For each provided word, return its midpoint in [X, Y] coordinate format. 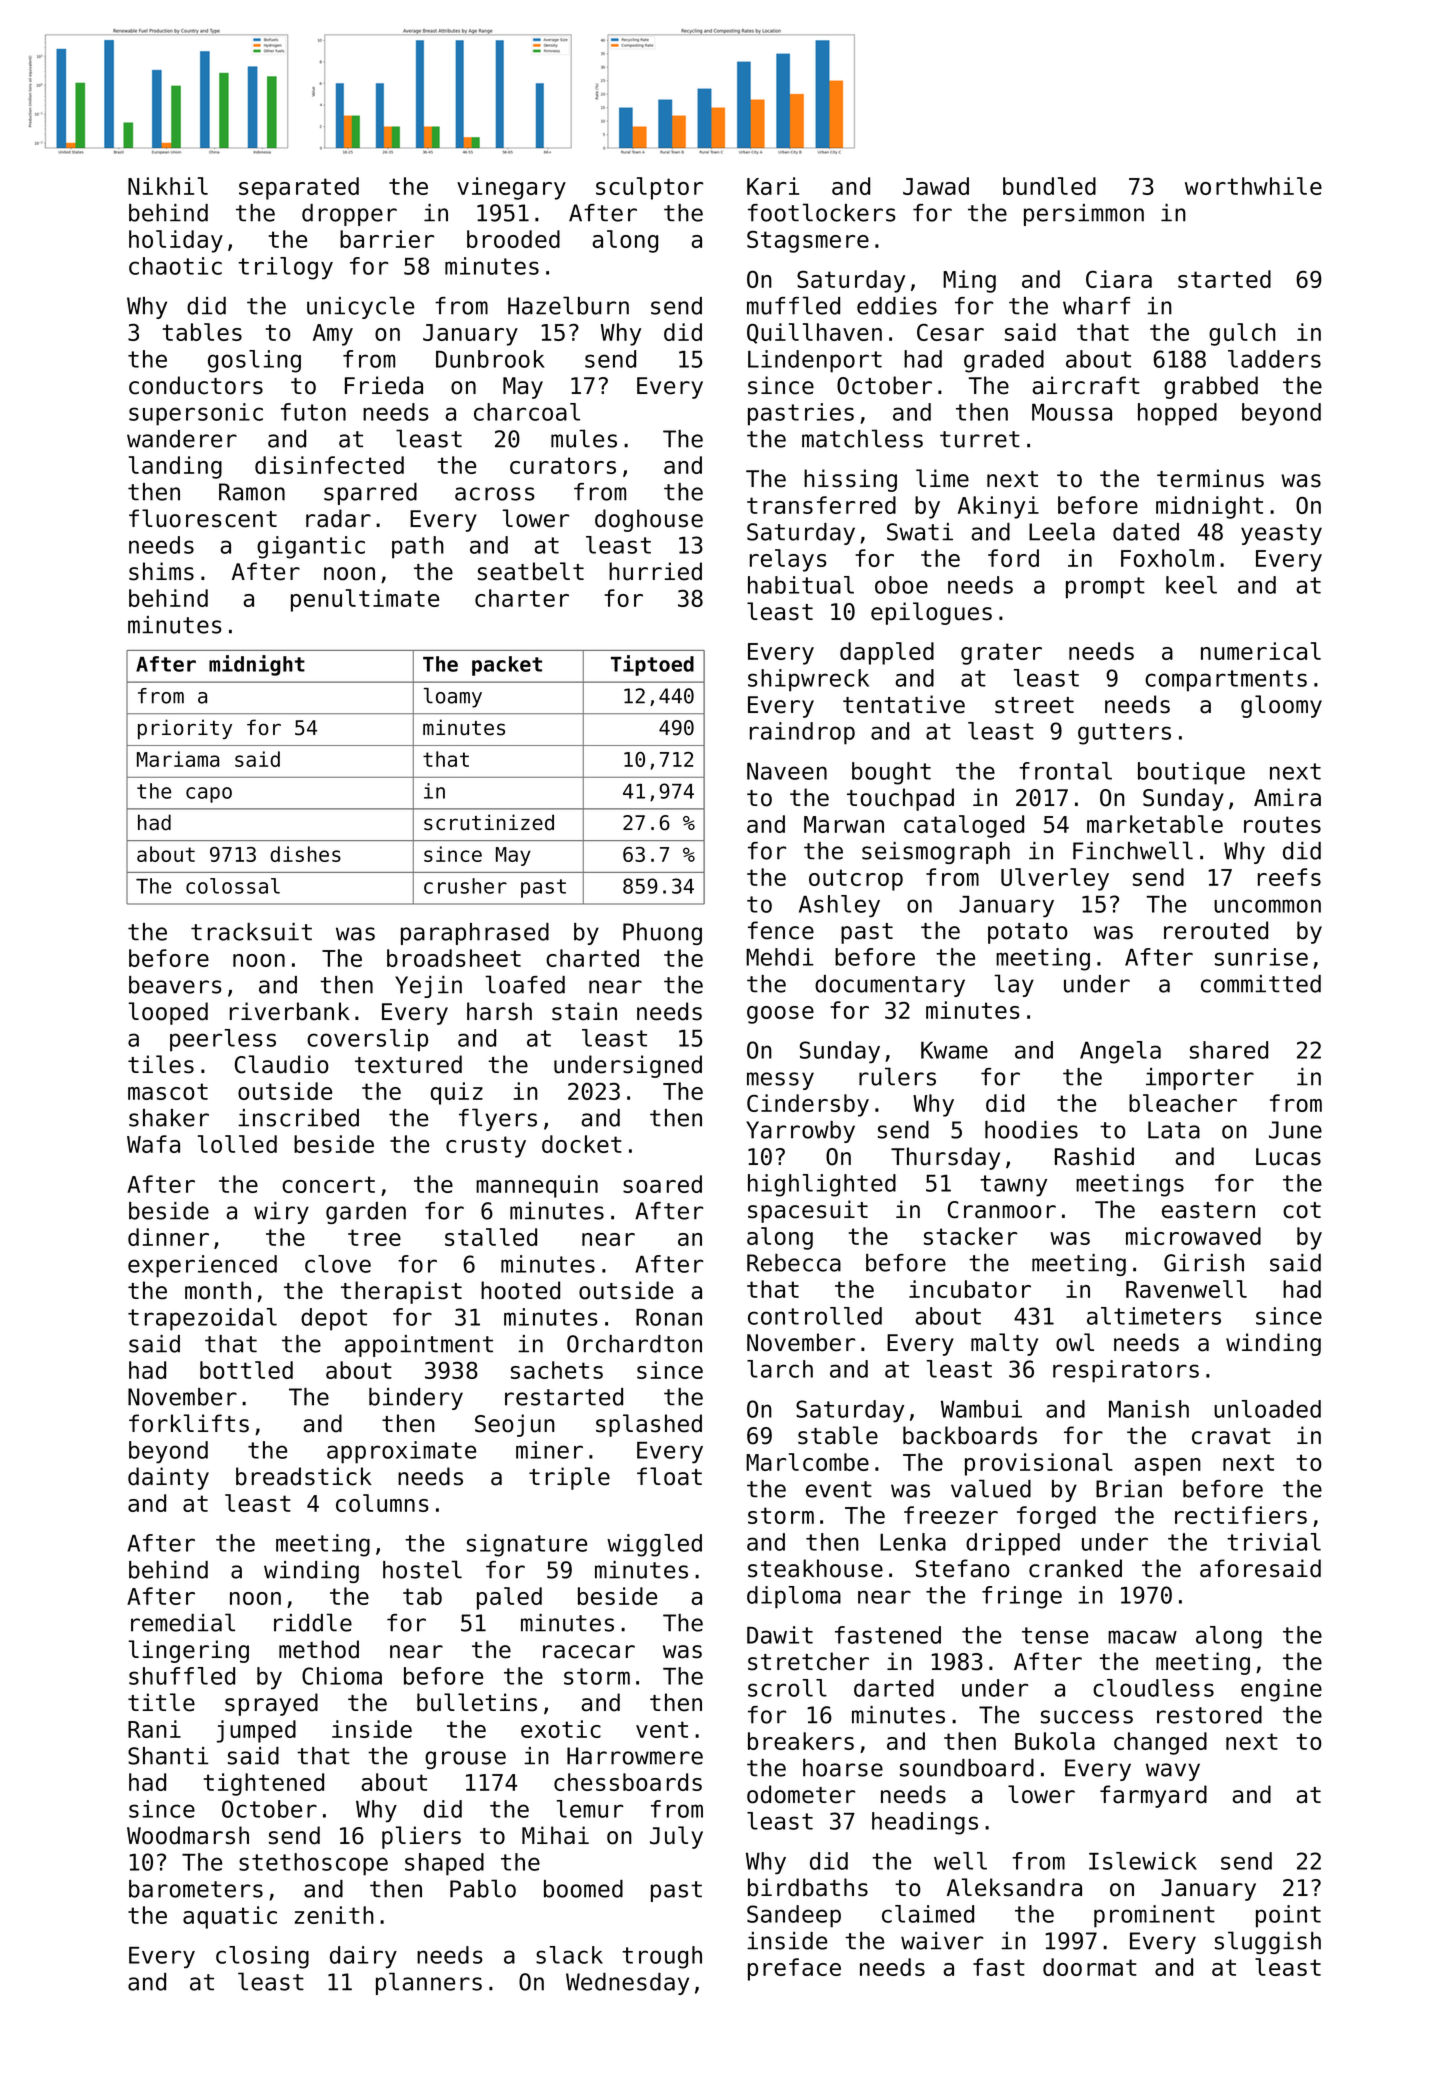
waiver [942, 1941]
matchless [862, 438]
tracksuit [251, 932]
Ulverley [1055, 879]
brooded [513, 239]
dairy [363, 1957]
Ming [969, 281]
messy [780, 1081]
